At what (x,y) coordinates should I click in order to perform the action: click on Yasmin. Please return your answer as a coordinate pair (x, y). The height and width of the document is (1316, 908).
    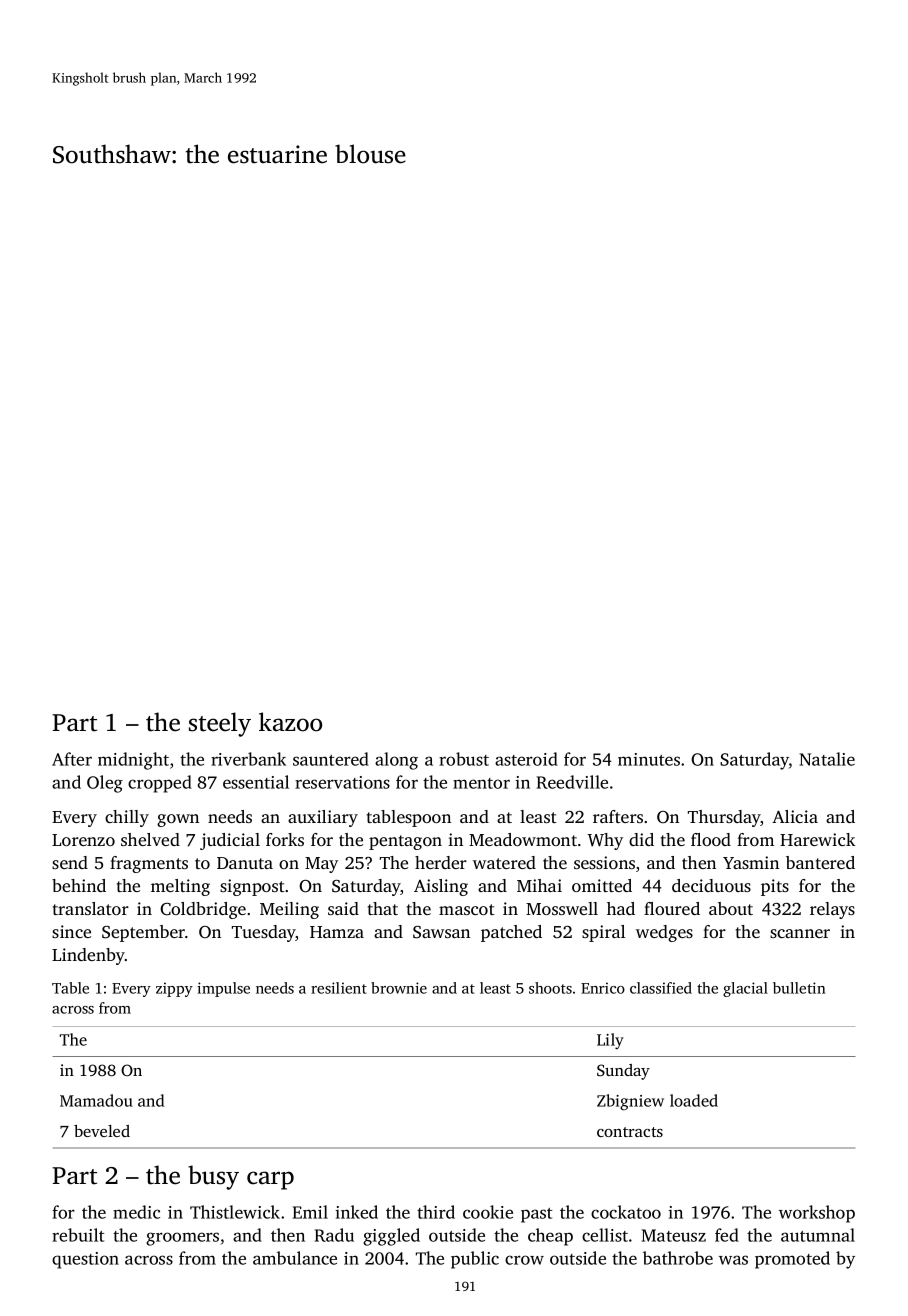
    Looking at the image, I should click on (751, 862).
